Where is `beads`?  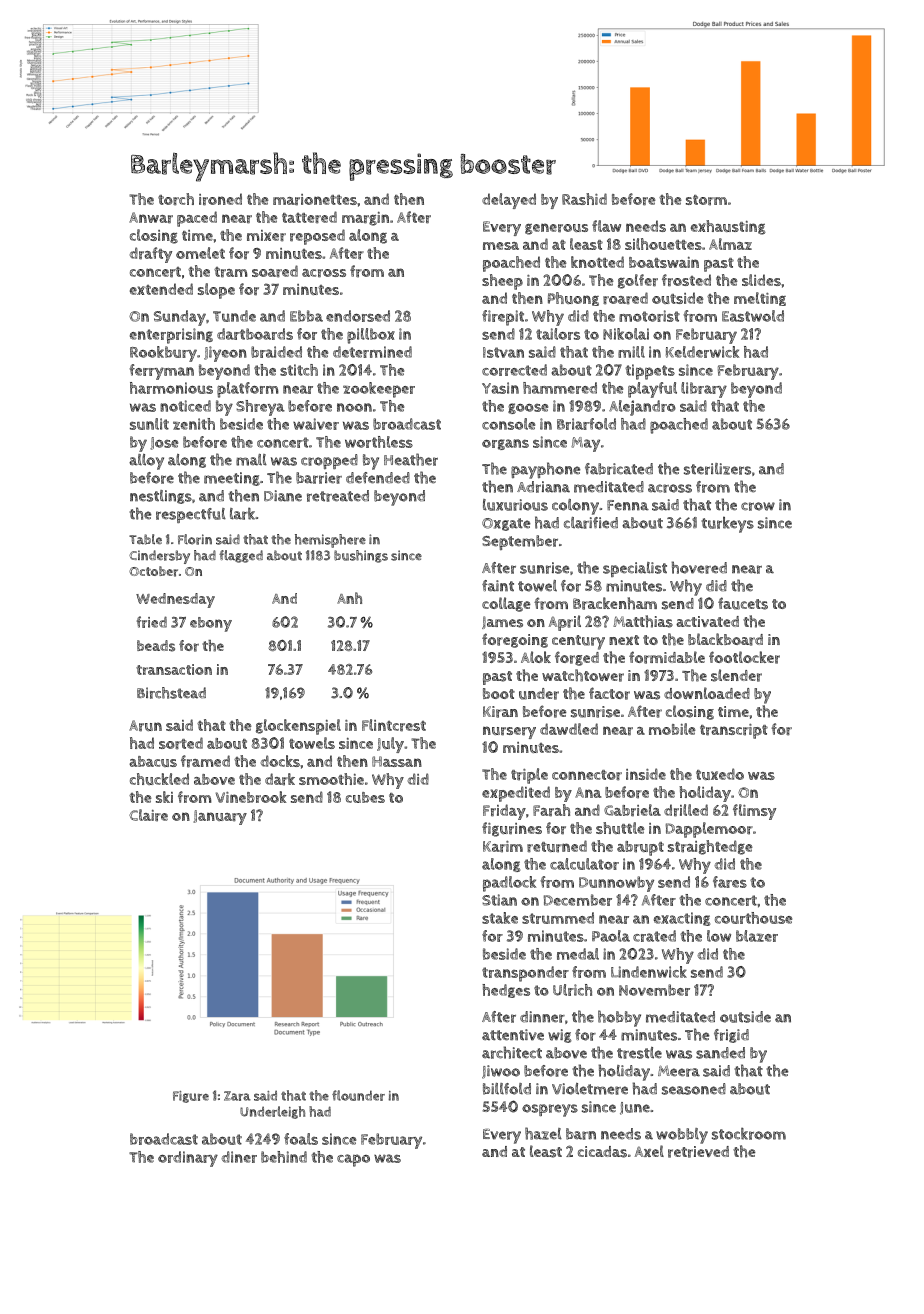
beads is located at coordinates (156, 646).
